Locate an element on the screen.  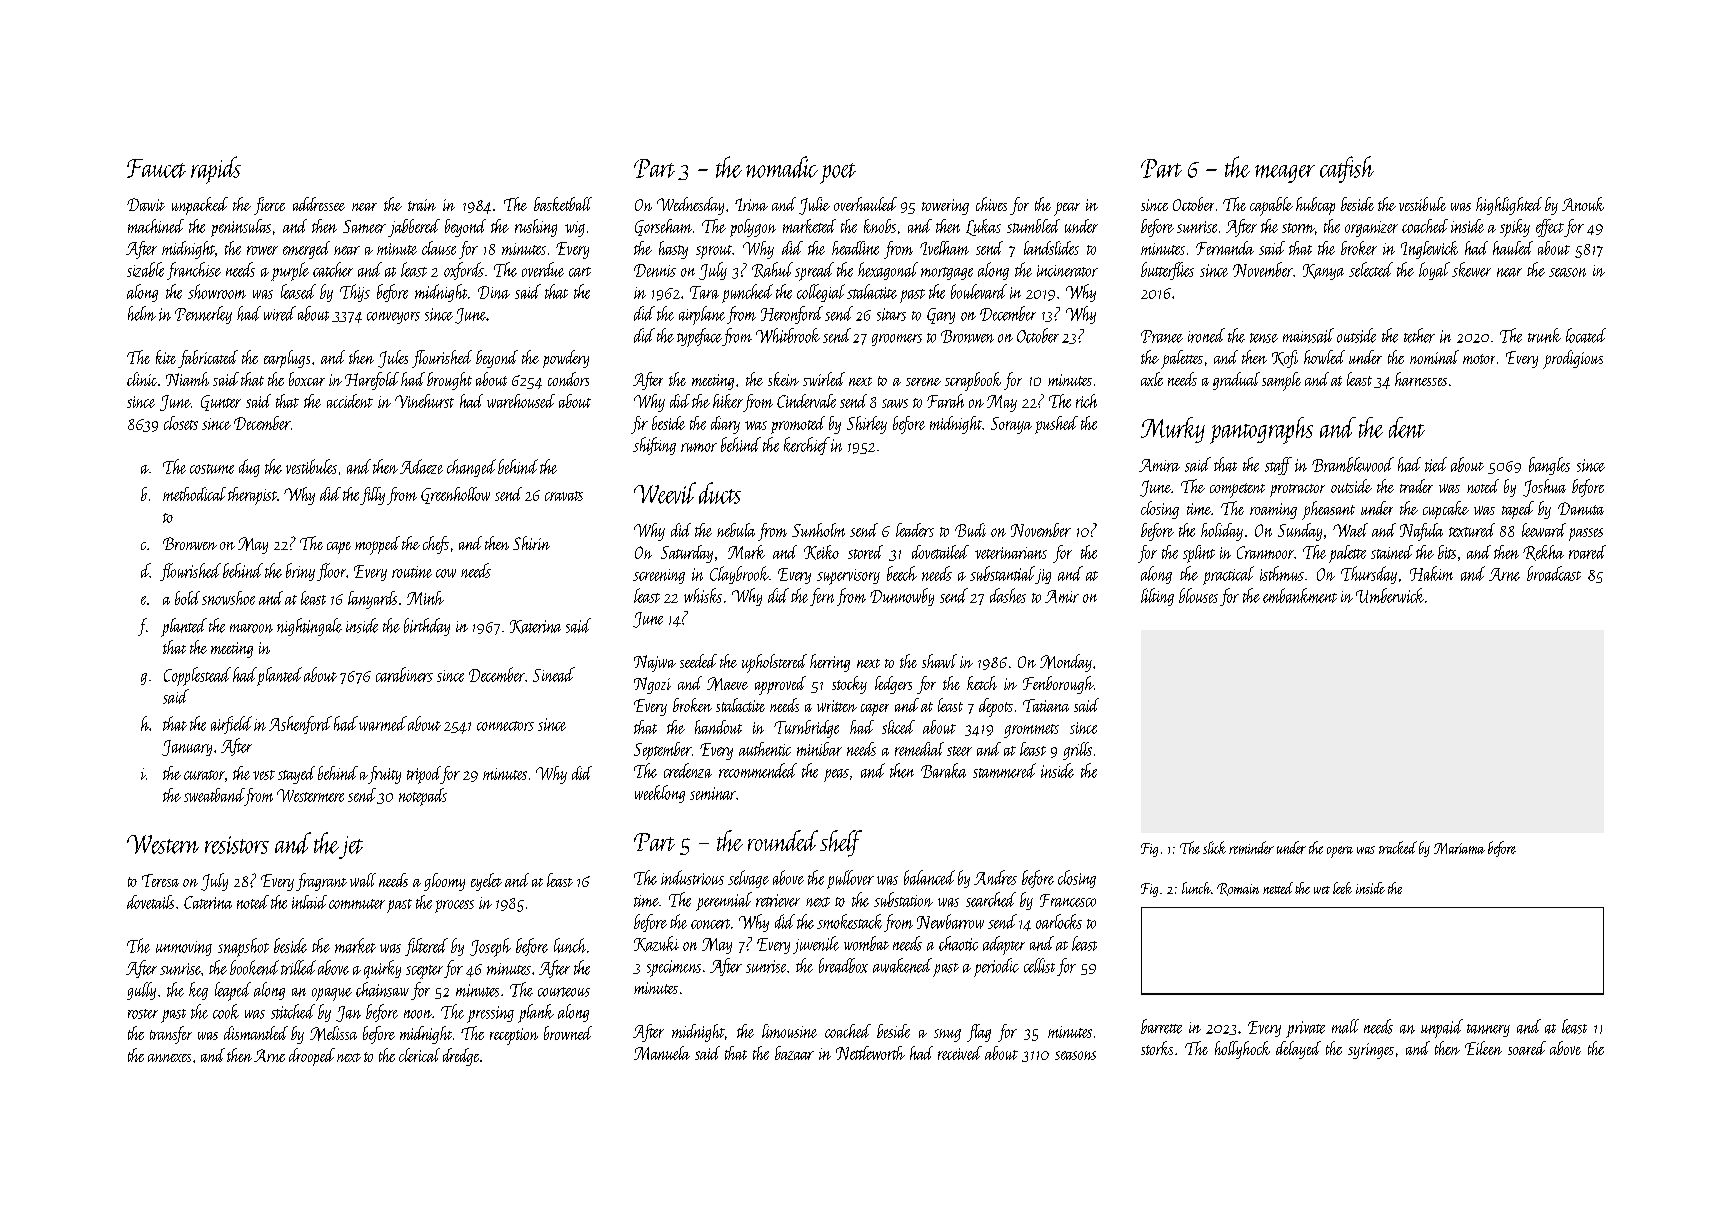
Faucet is located at coordinates (156, 168).
